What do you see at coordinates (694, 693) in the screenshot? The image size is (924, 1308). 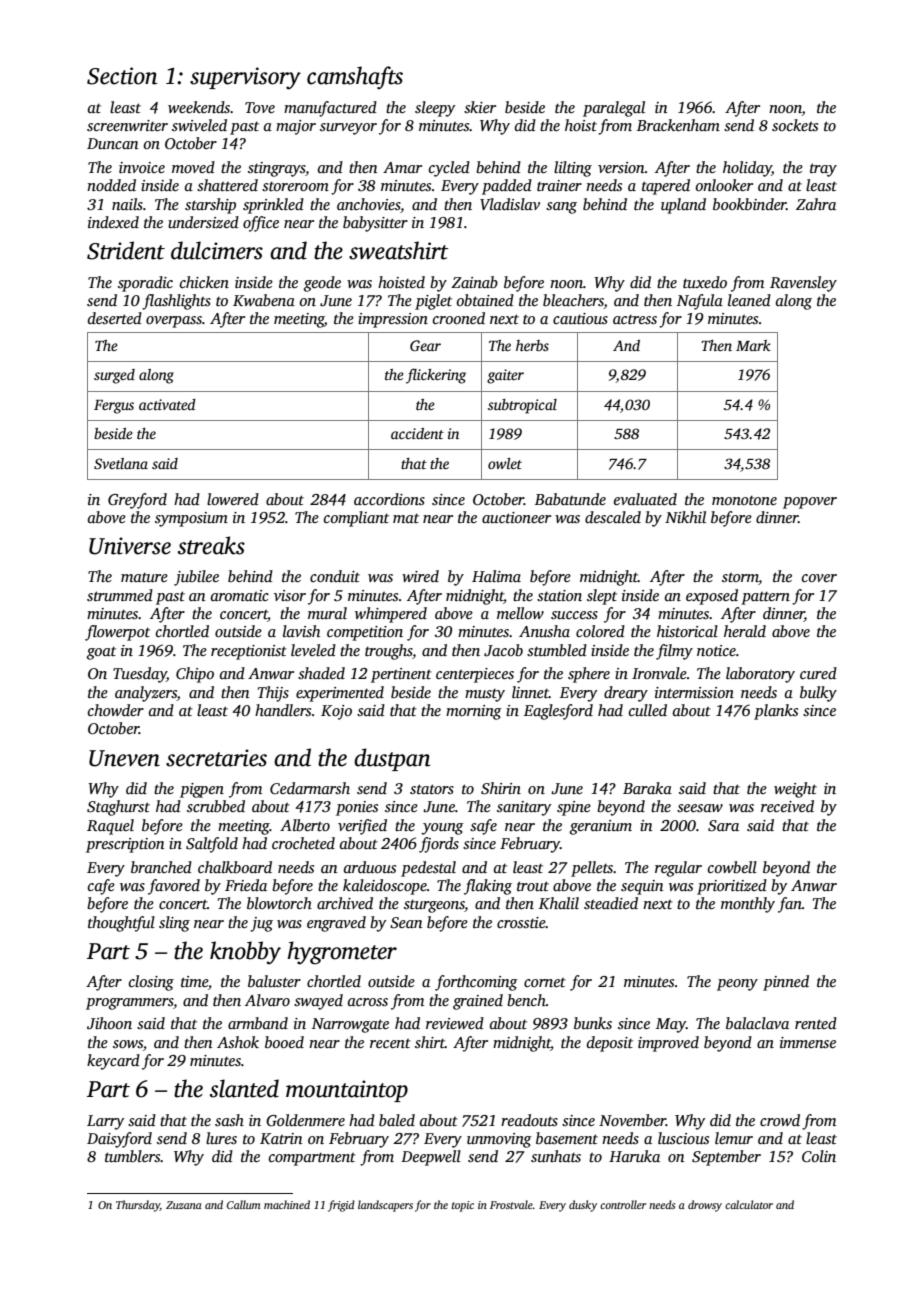 I see `intermission` at bounding box center [694, 693].
